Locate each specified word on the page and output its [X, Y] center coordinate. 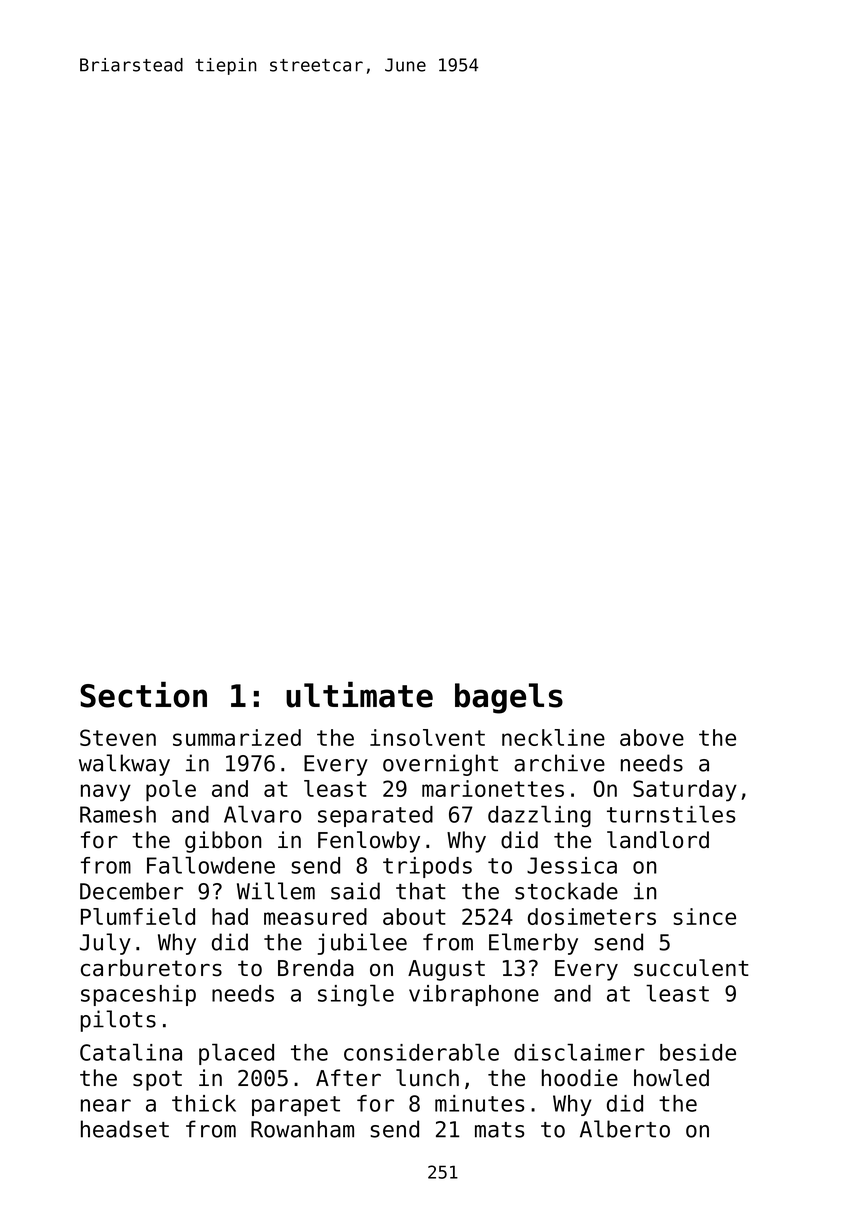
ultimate [359, 694]
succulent [691, 968]
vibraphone [474, 995]
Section [143, 694]
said [355, 891]
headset [125, 1129]
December [131, 891]
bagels [509, 698]
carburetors [151, 968]
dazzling [539, 816]
